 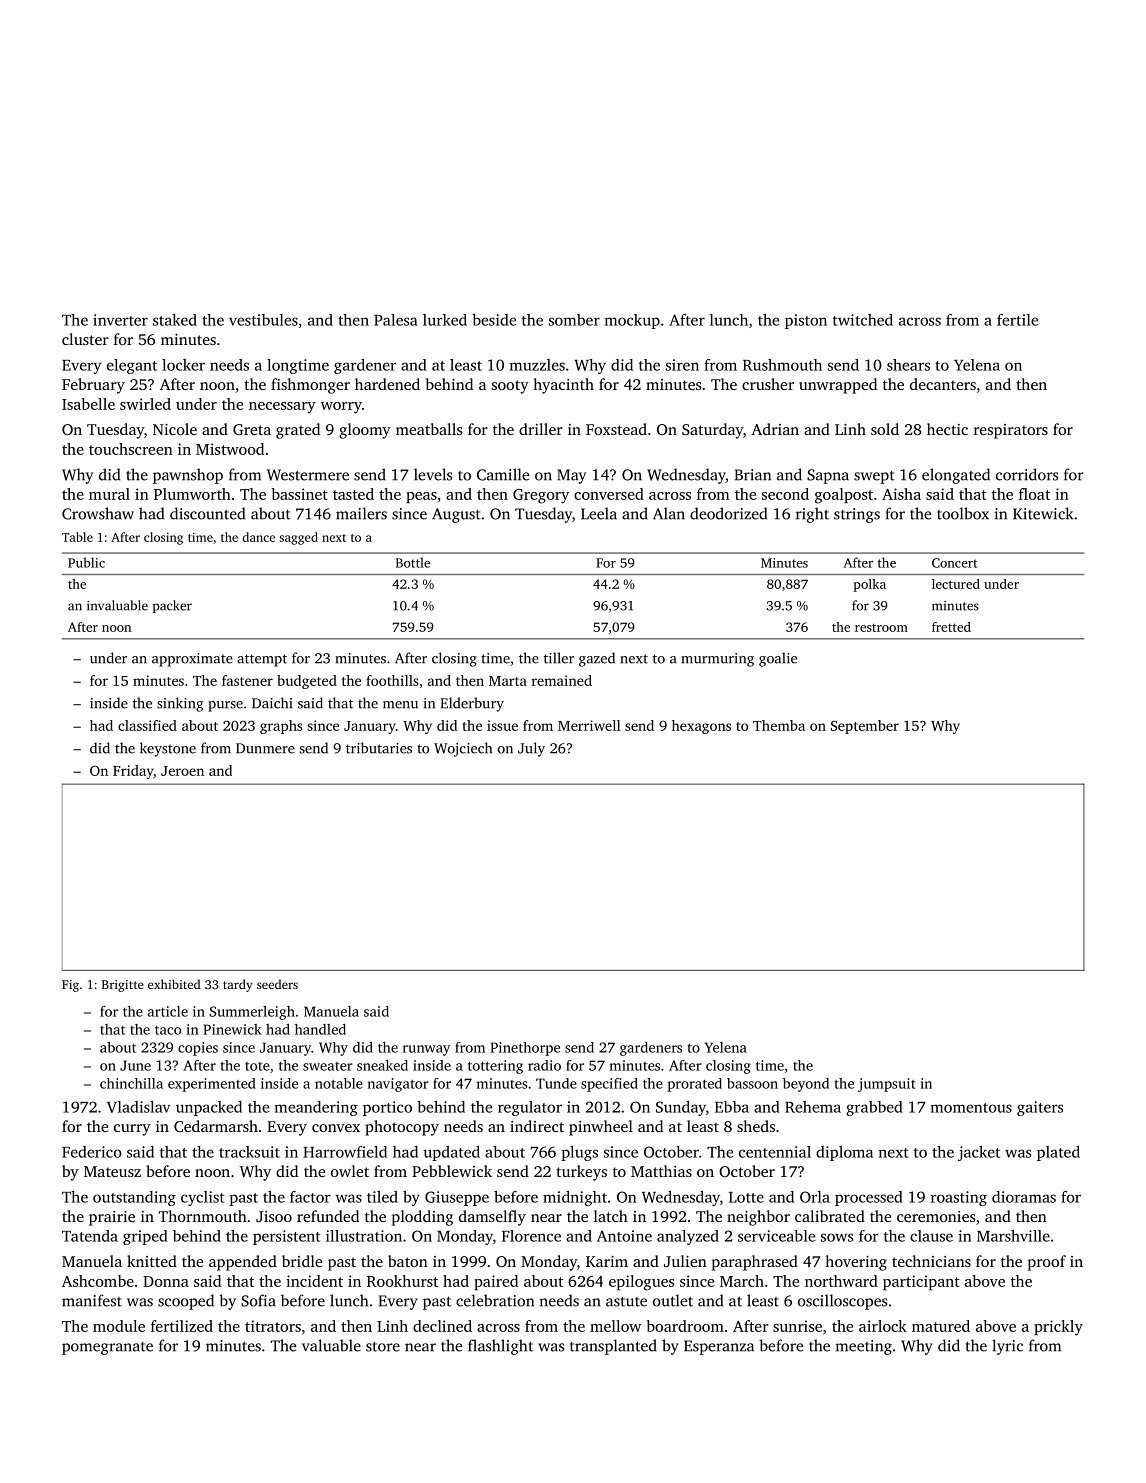 I want to click on Jeroen, so click(x=182, y=771).
